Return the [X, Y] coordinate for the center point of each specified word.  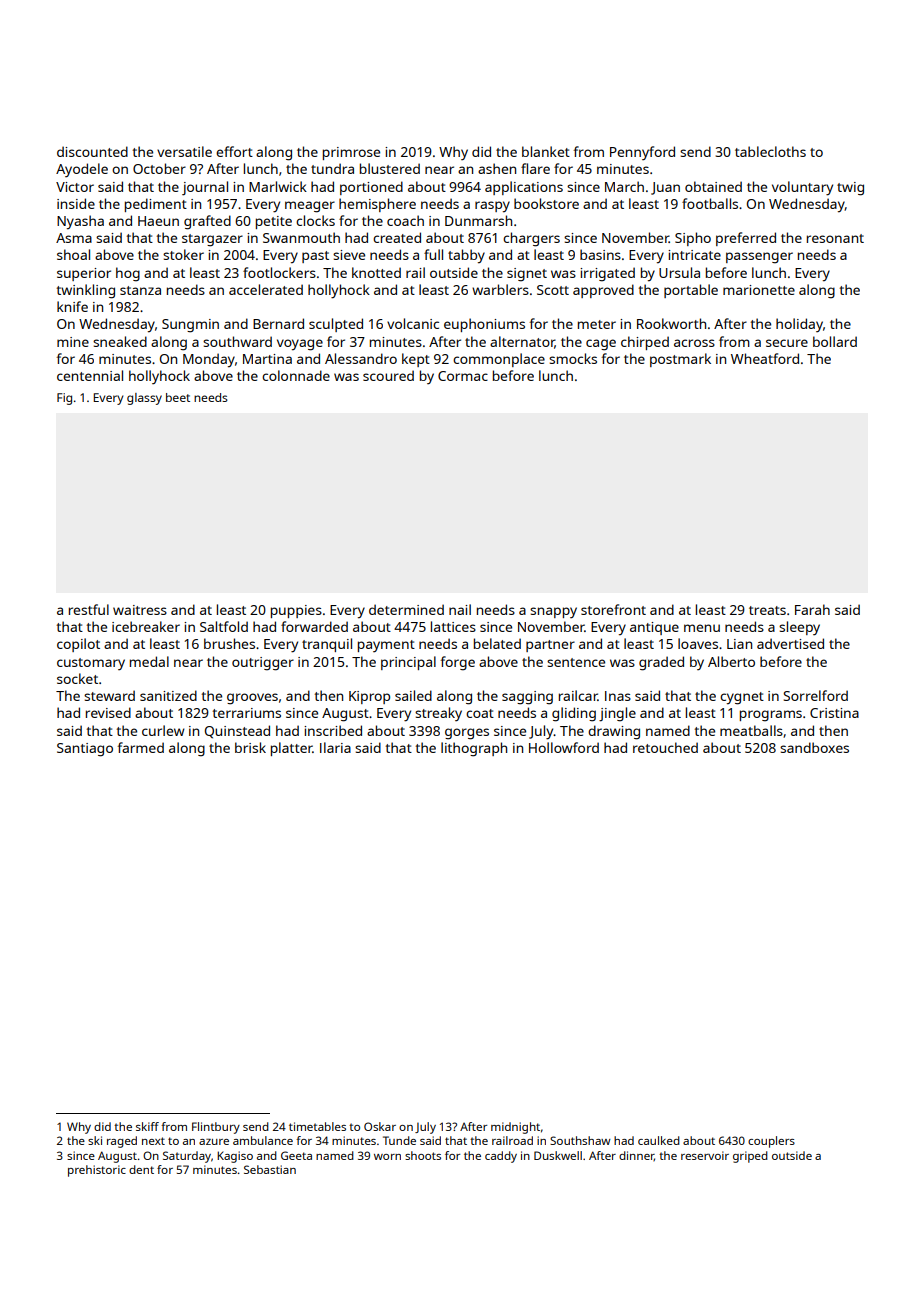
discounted [92, 151]
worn [387, 1157]
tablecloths [770, 151]
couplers [771, 1142]
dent [141, 1169]
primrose [351, 153]
